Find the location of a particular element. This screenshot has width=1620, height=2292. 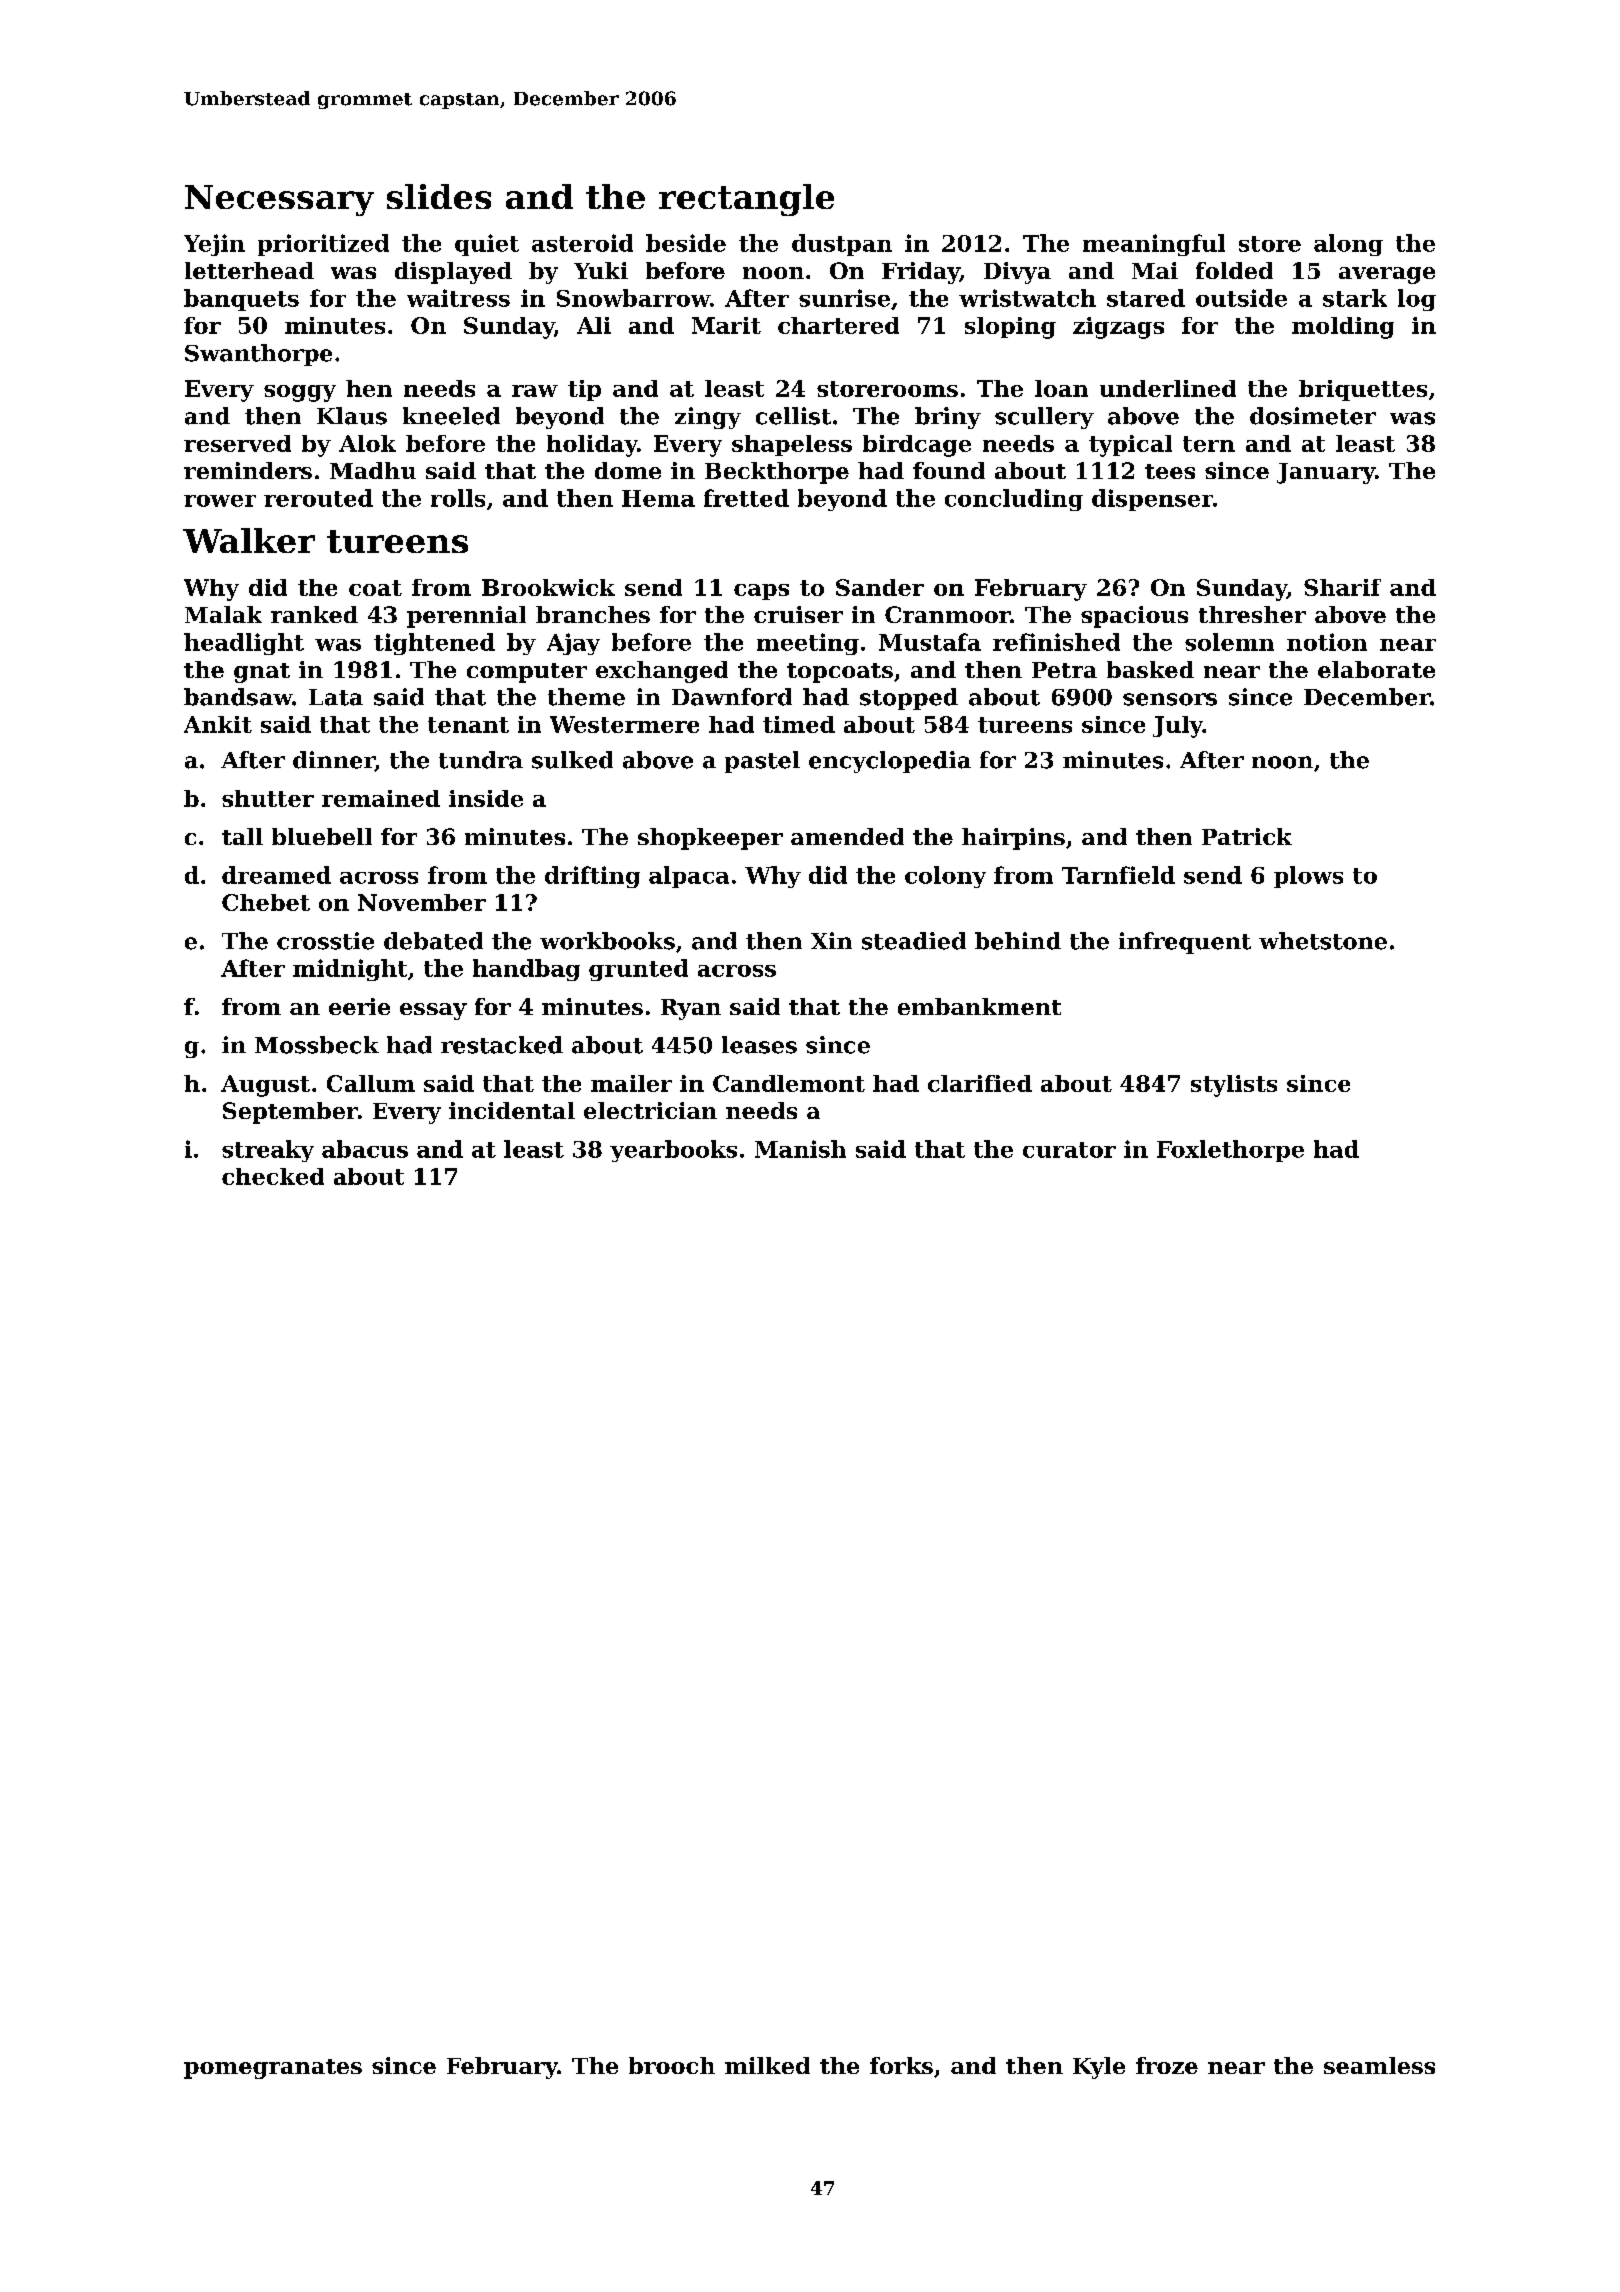

whetstone is located at coordinates (1323, 941).
